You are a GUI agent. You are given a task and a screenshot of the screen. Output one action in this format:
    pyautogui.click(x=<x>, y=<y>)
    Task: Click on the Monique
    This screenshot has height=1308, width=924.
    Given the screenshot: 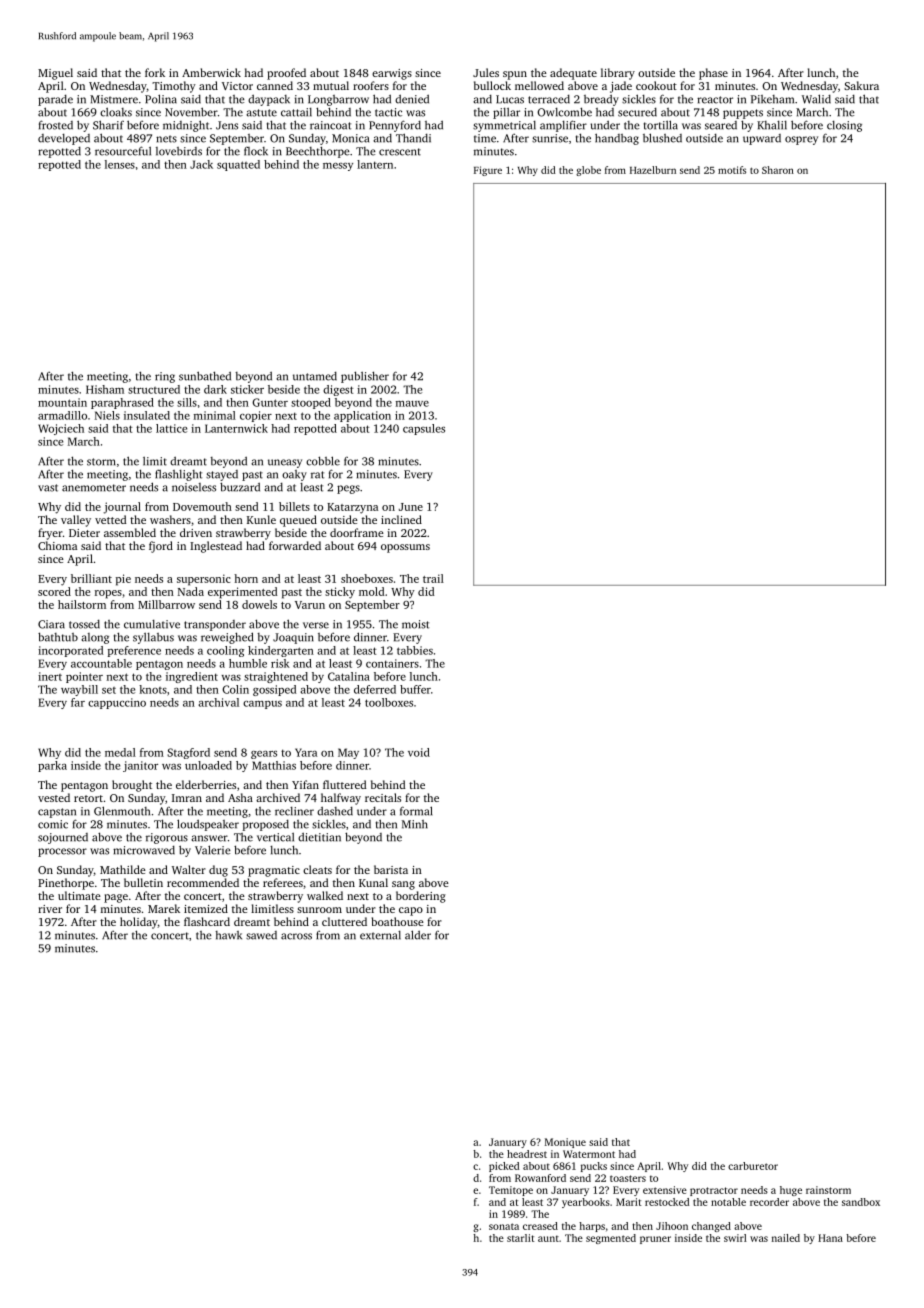 What is the action you would take?
    pyautogui.click(x=565, y=1143)
